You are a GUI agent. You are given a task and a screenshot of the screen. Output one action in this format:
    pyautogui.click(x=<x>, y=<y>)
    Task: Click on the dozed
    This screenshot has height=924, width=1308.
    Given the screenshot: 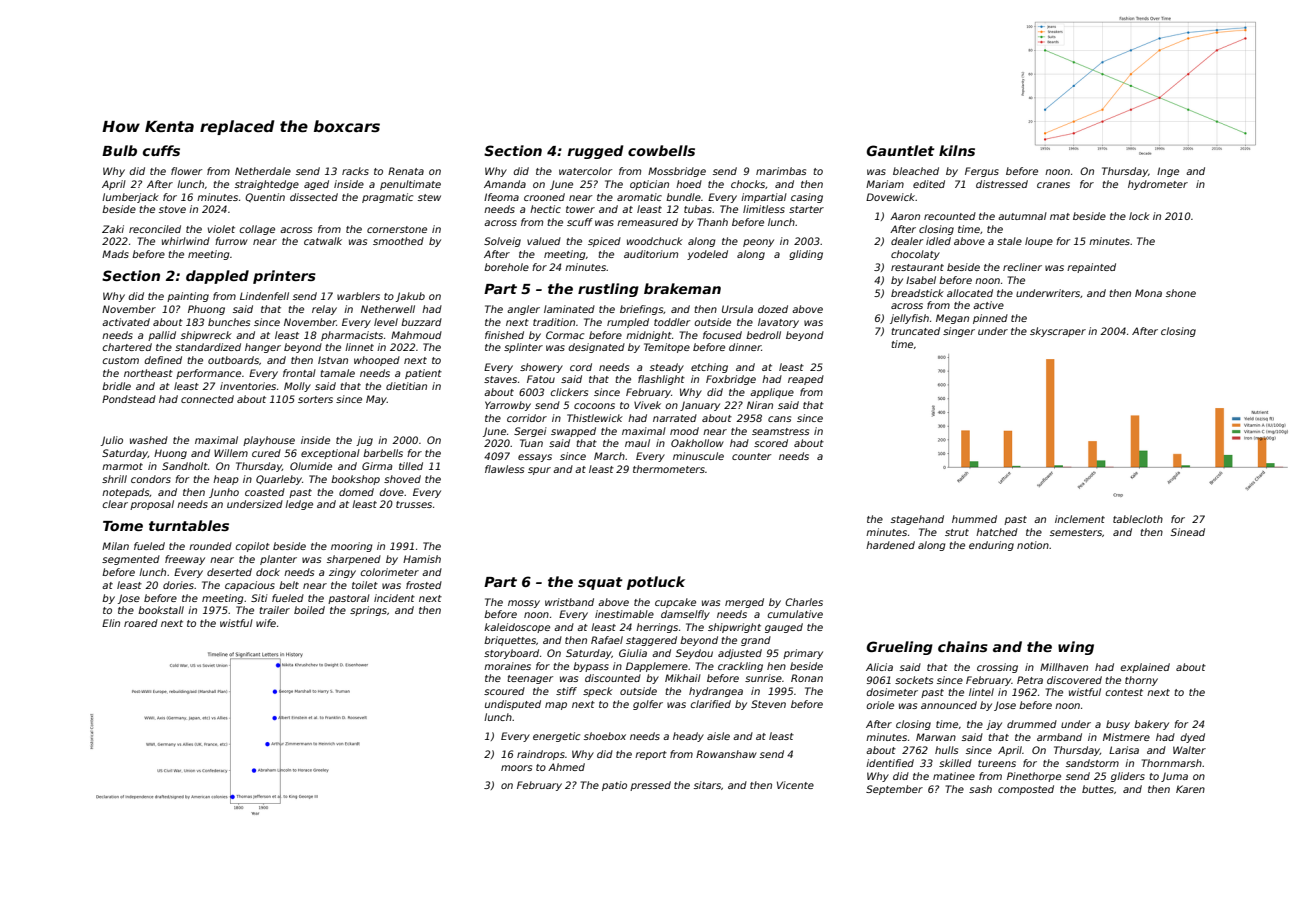 What is the action you would take?
    pyautogui.click(x=773, y=309)
